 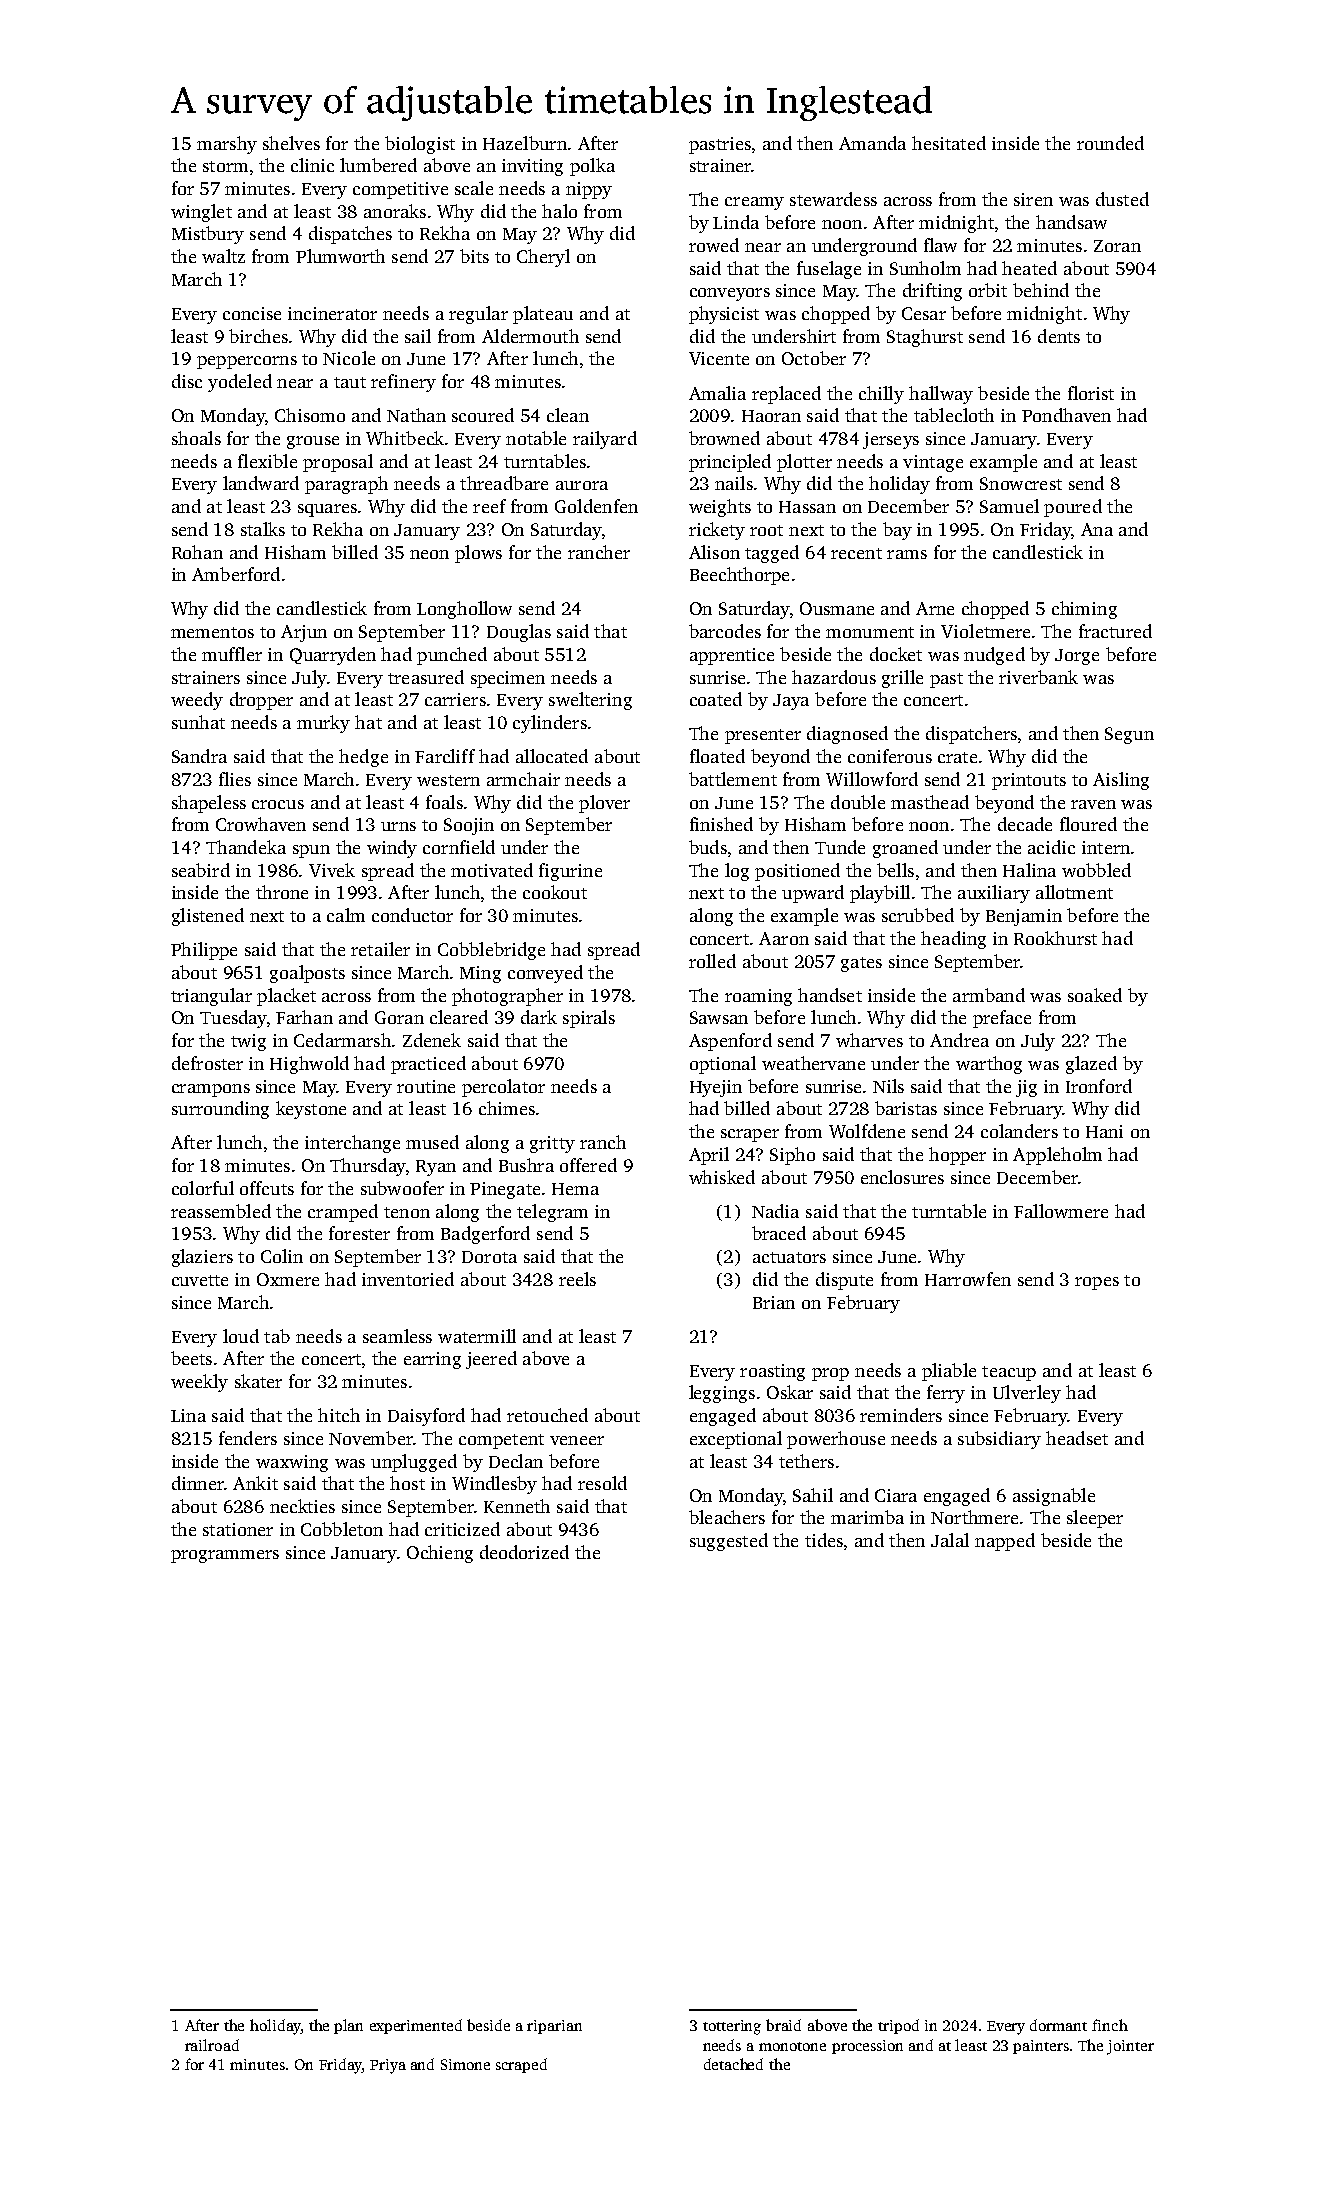 I want to click on Hyejin, so click(x=716, y=1088).
